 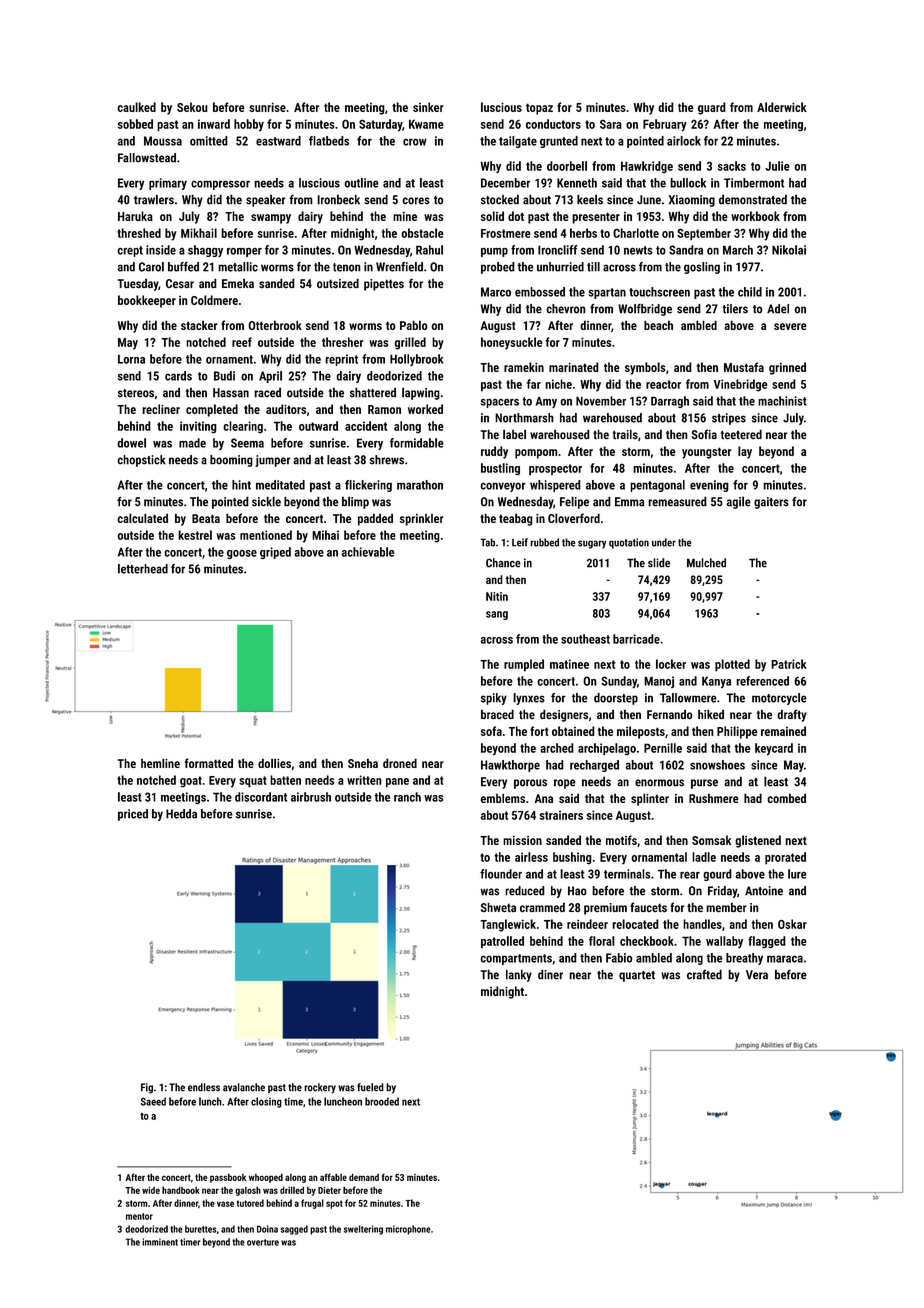 What do you see at coordinates (671, 664) in the screenshot?
I see `locker` at bounding box center [671, 664].
